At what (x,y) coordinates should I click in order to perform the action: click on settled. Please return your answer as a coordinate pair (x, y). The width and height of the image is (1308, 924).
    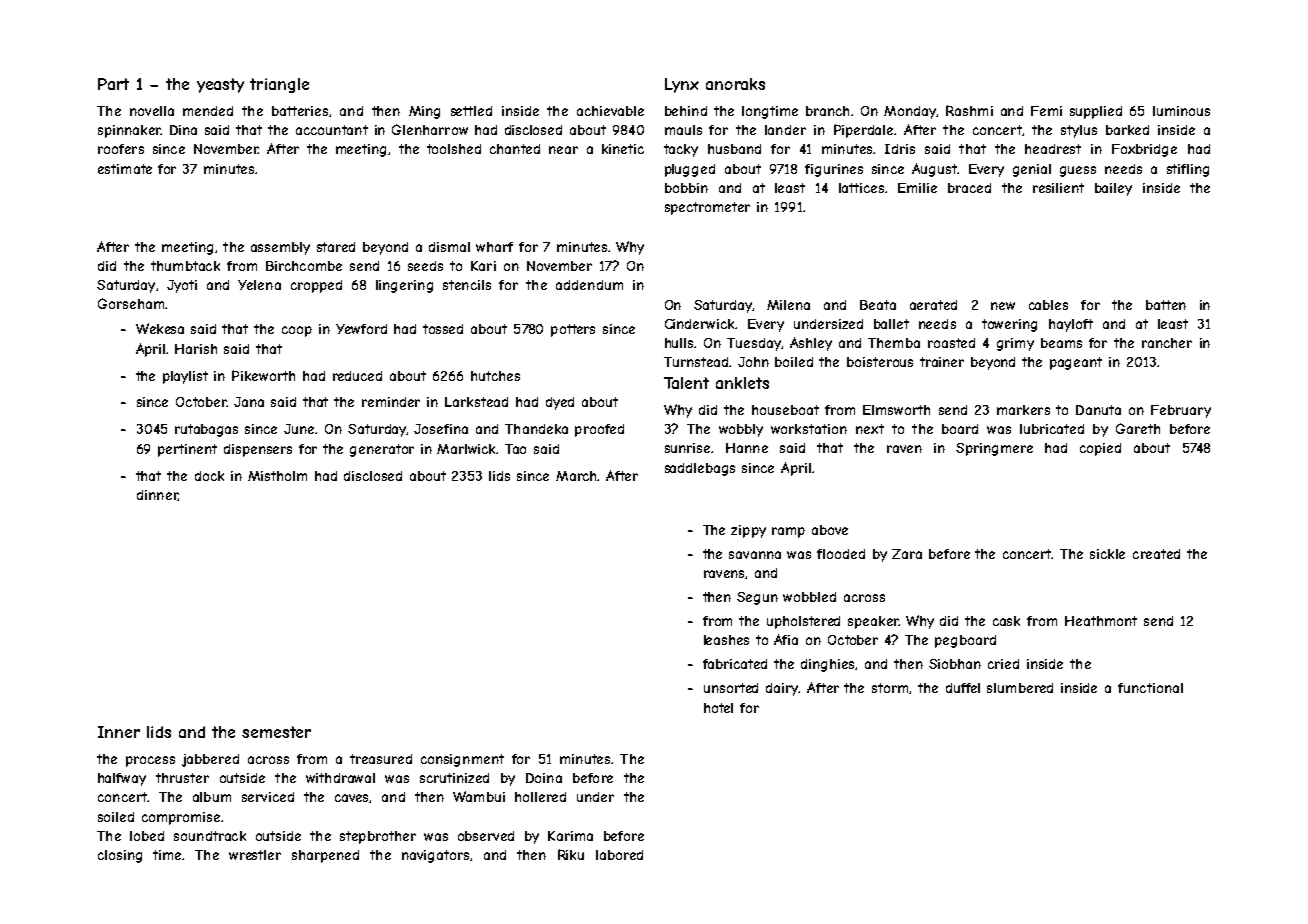
    Looking at the image, I should click on (471, 111).
